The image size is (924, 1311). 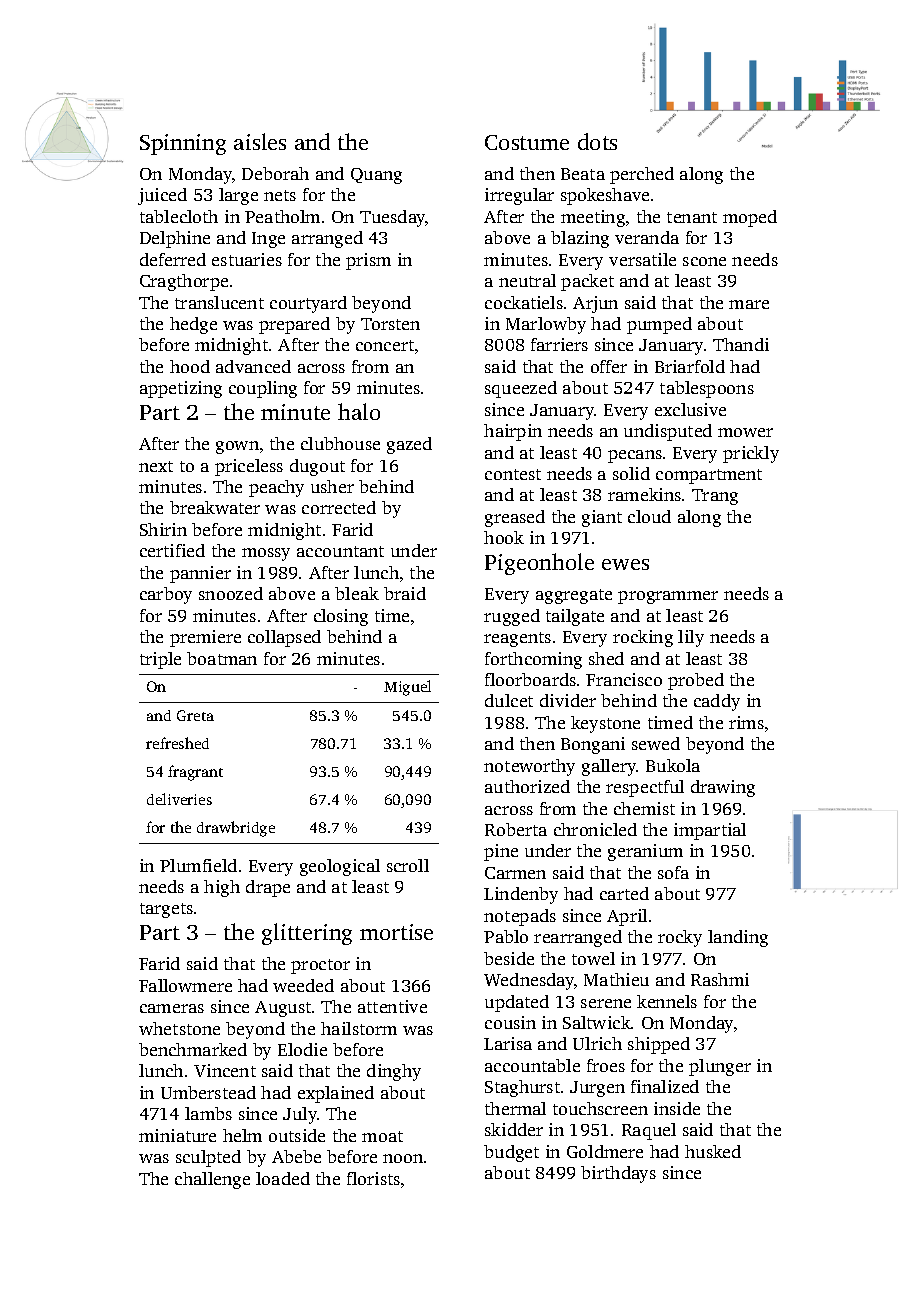 I want to click on florists, so click(x=373, y=1178).
